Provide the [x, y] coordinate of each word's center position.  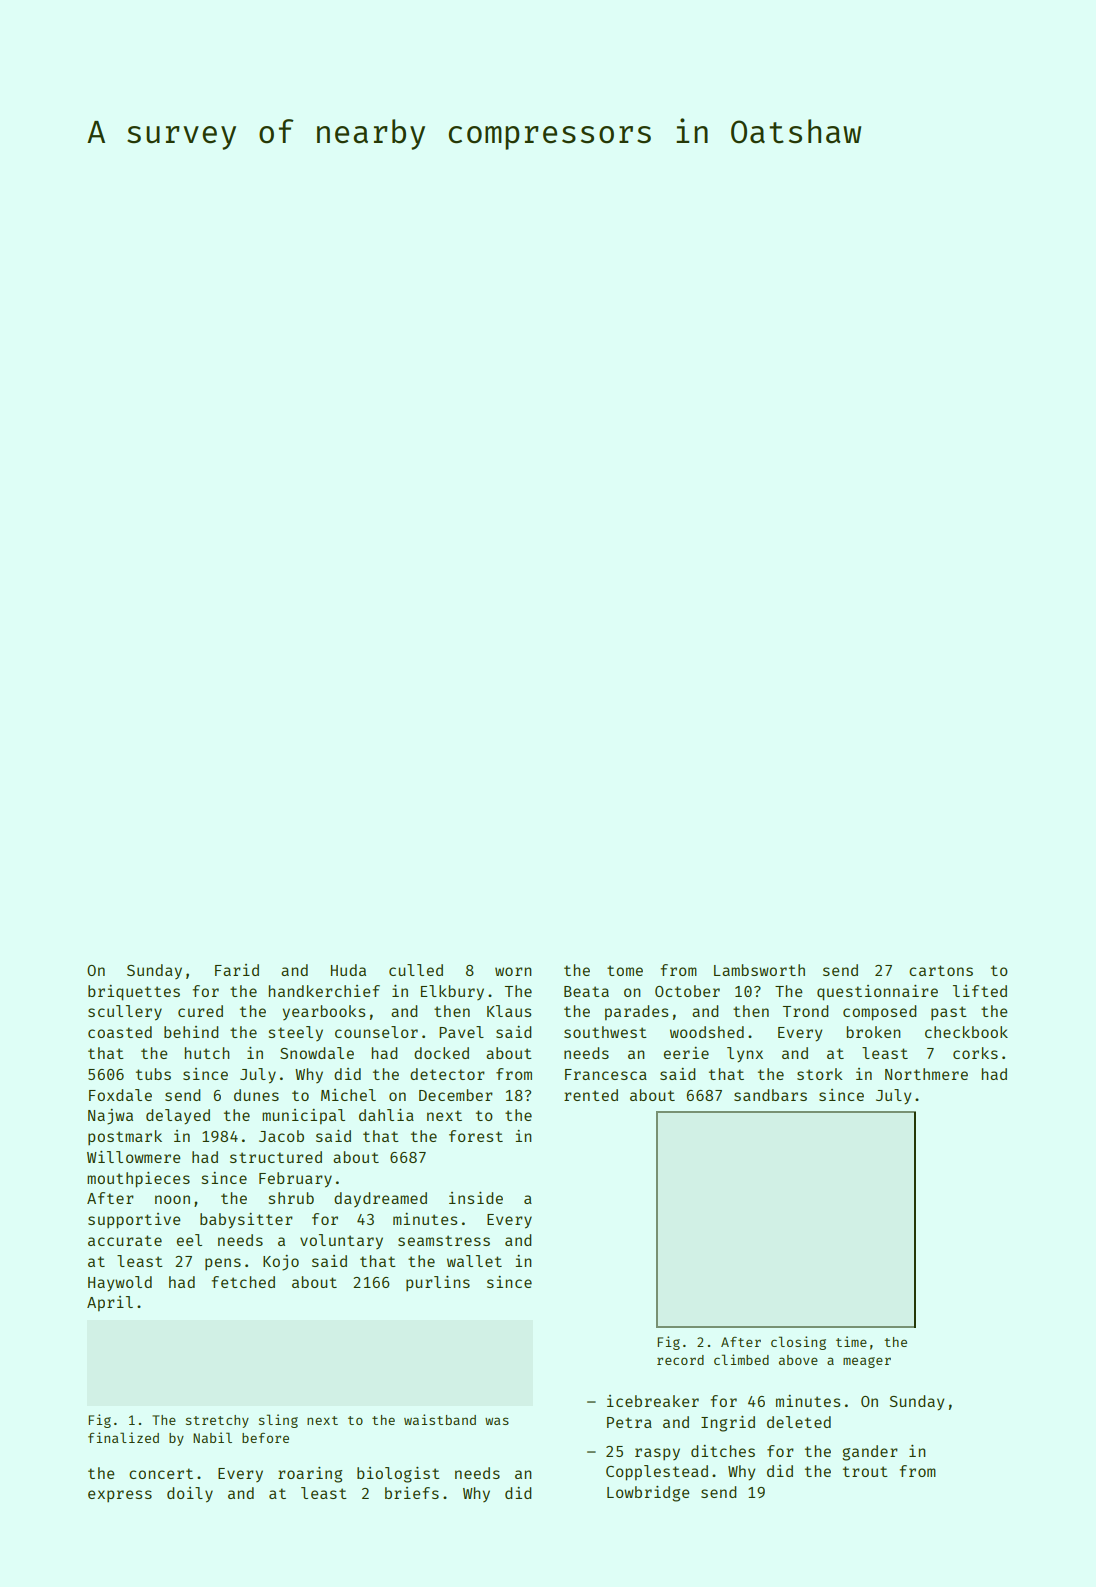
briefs [412, 1493]
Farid [237, 970]
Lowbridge [648, 1494]
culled [416, 970]
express [120, 1496]
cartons [941, 970]
